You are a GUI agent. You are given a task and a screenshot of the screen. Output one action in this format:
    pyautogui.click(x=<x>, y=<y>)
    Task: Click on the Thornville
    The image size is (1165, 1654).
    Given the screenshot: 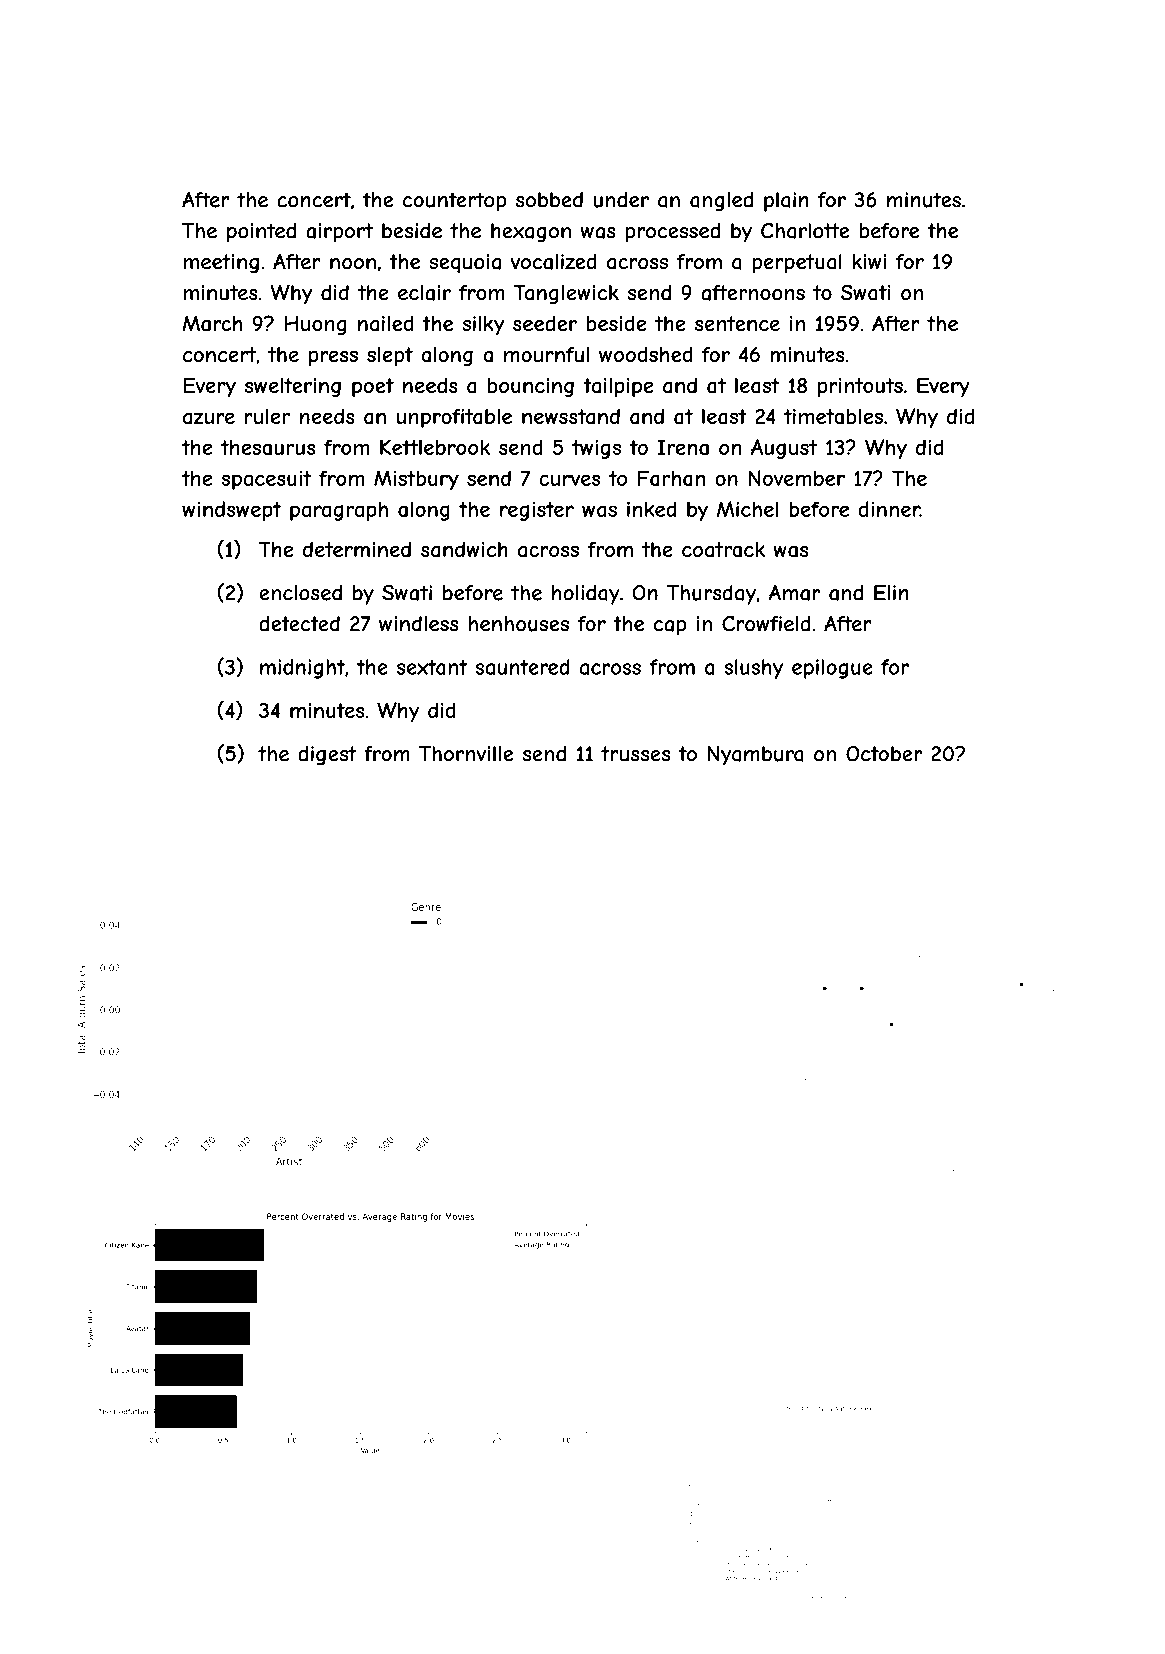 What is the action you would take?
    pyautogui.click(x=466, y=754)
